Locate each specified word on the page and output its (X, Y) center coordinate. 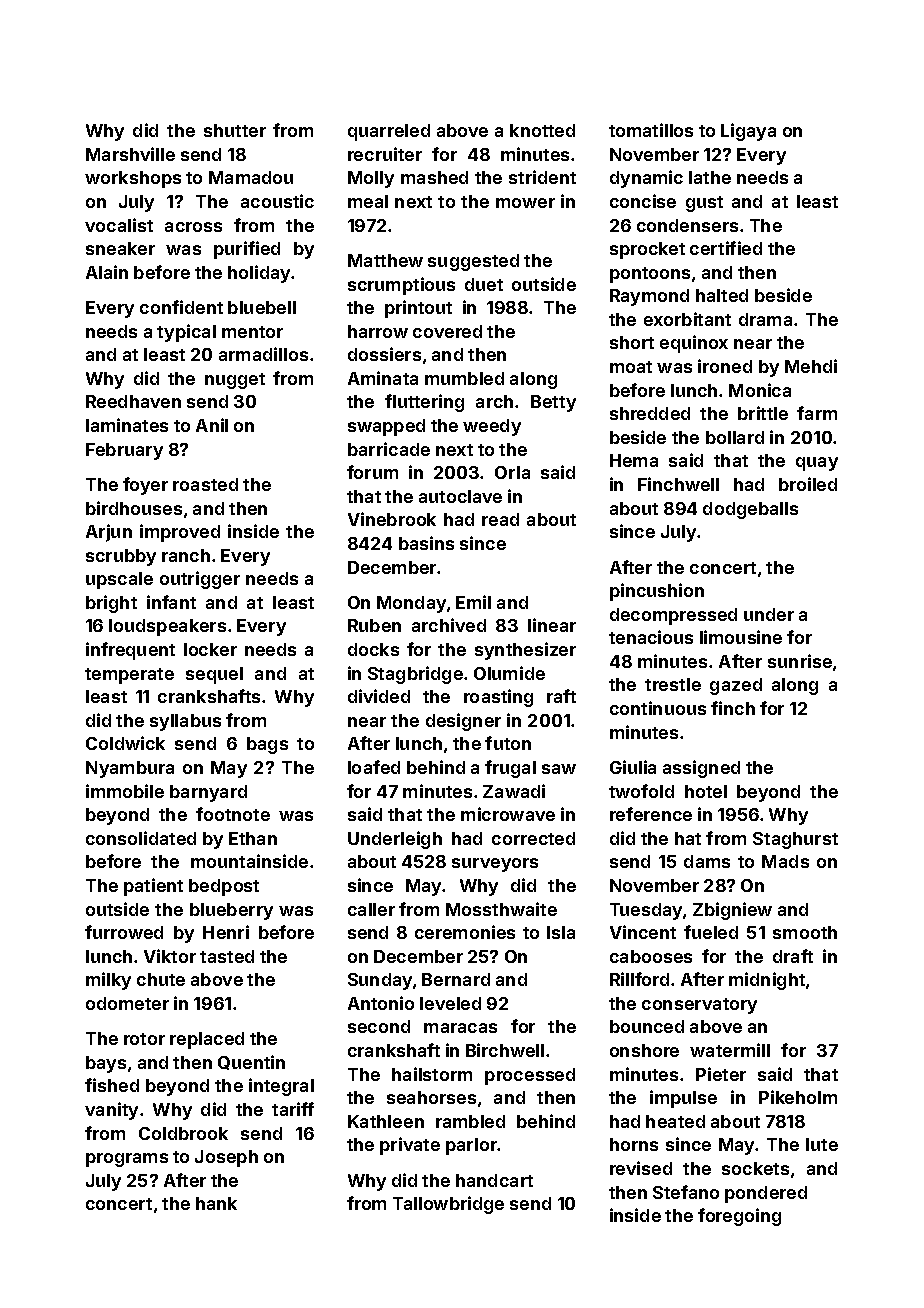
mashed (434, 177)
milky (108, 981)
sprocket (647, 250)
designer (463, 722)
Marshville (130, 154)
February (124, 451)
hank (216, 1203)
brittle (763, 413)
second (379, 1026)
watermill (730, 1050)
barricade (389, 449)
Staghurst (795, 840)
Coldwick (125, 743)
